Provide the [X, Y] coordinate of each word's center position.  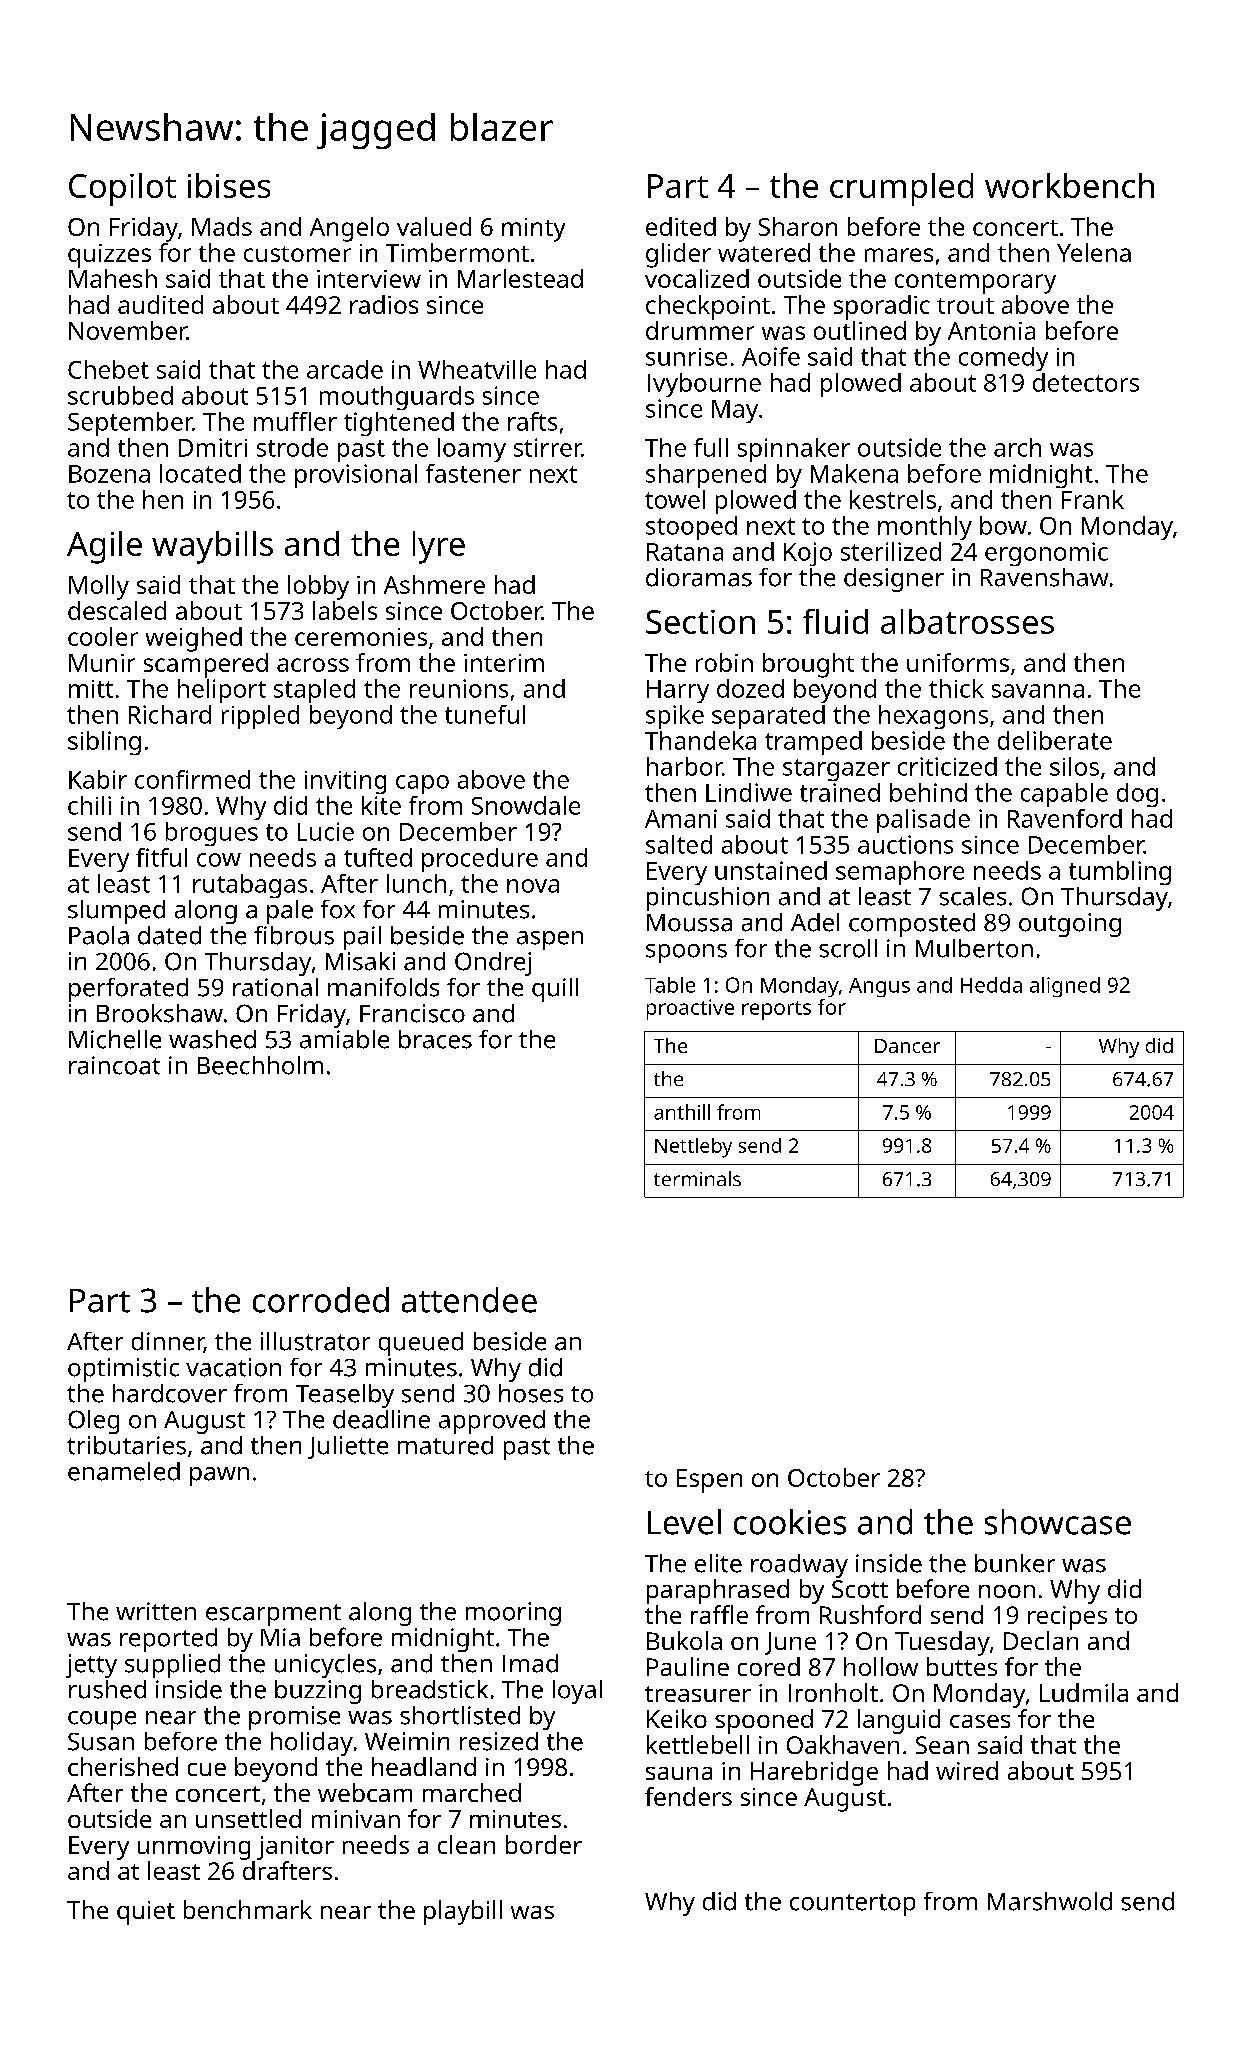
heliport [222, 691]
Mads [222, 226]
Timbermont [457, 252]
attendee [469, 1300]
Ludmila [1084, 1692]
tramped [813, 743]
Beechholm [260, 1065]
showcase [1058, 1522]
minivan [356, 1819]
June [790, 1643]
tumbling [1120, 873]
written [156, 1611]
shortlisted [460, 1715]
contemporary [975, 283]
